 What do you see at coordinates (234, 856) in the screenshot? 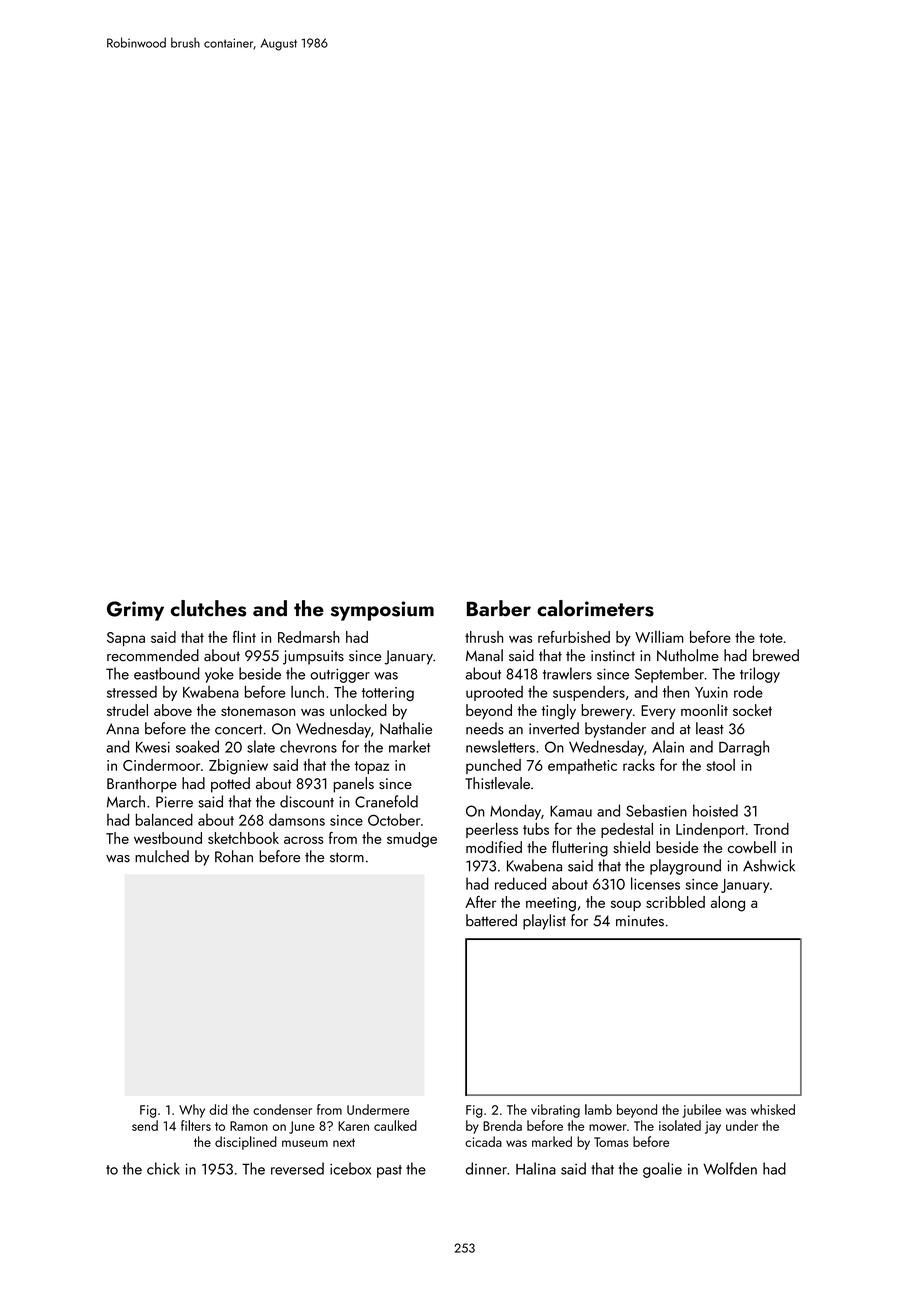
I see `Rohan` at bounding box center [234, 856].
